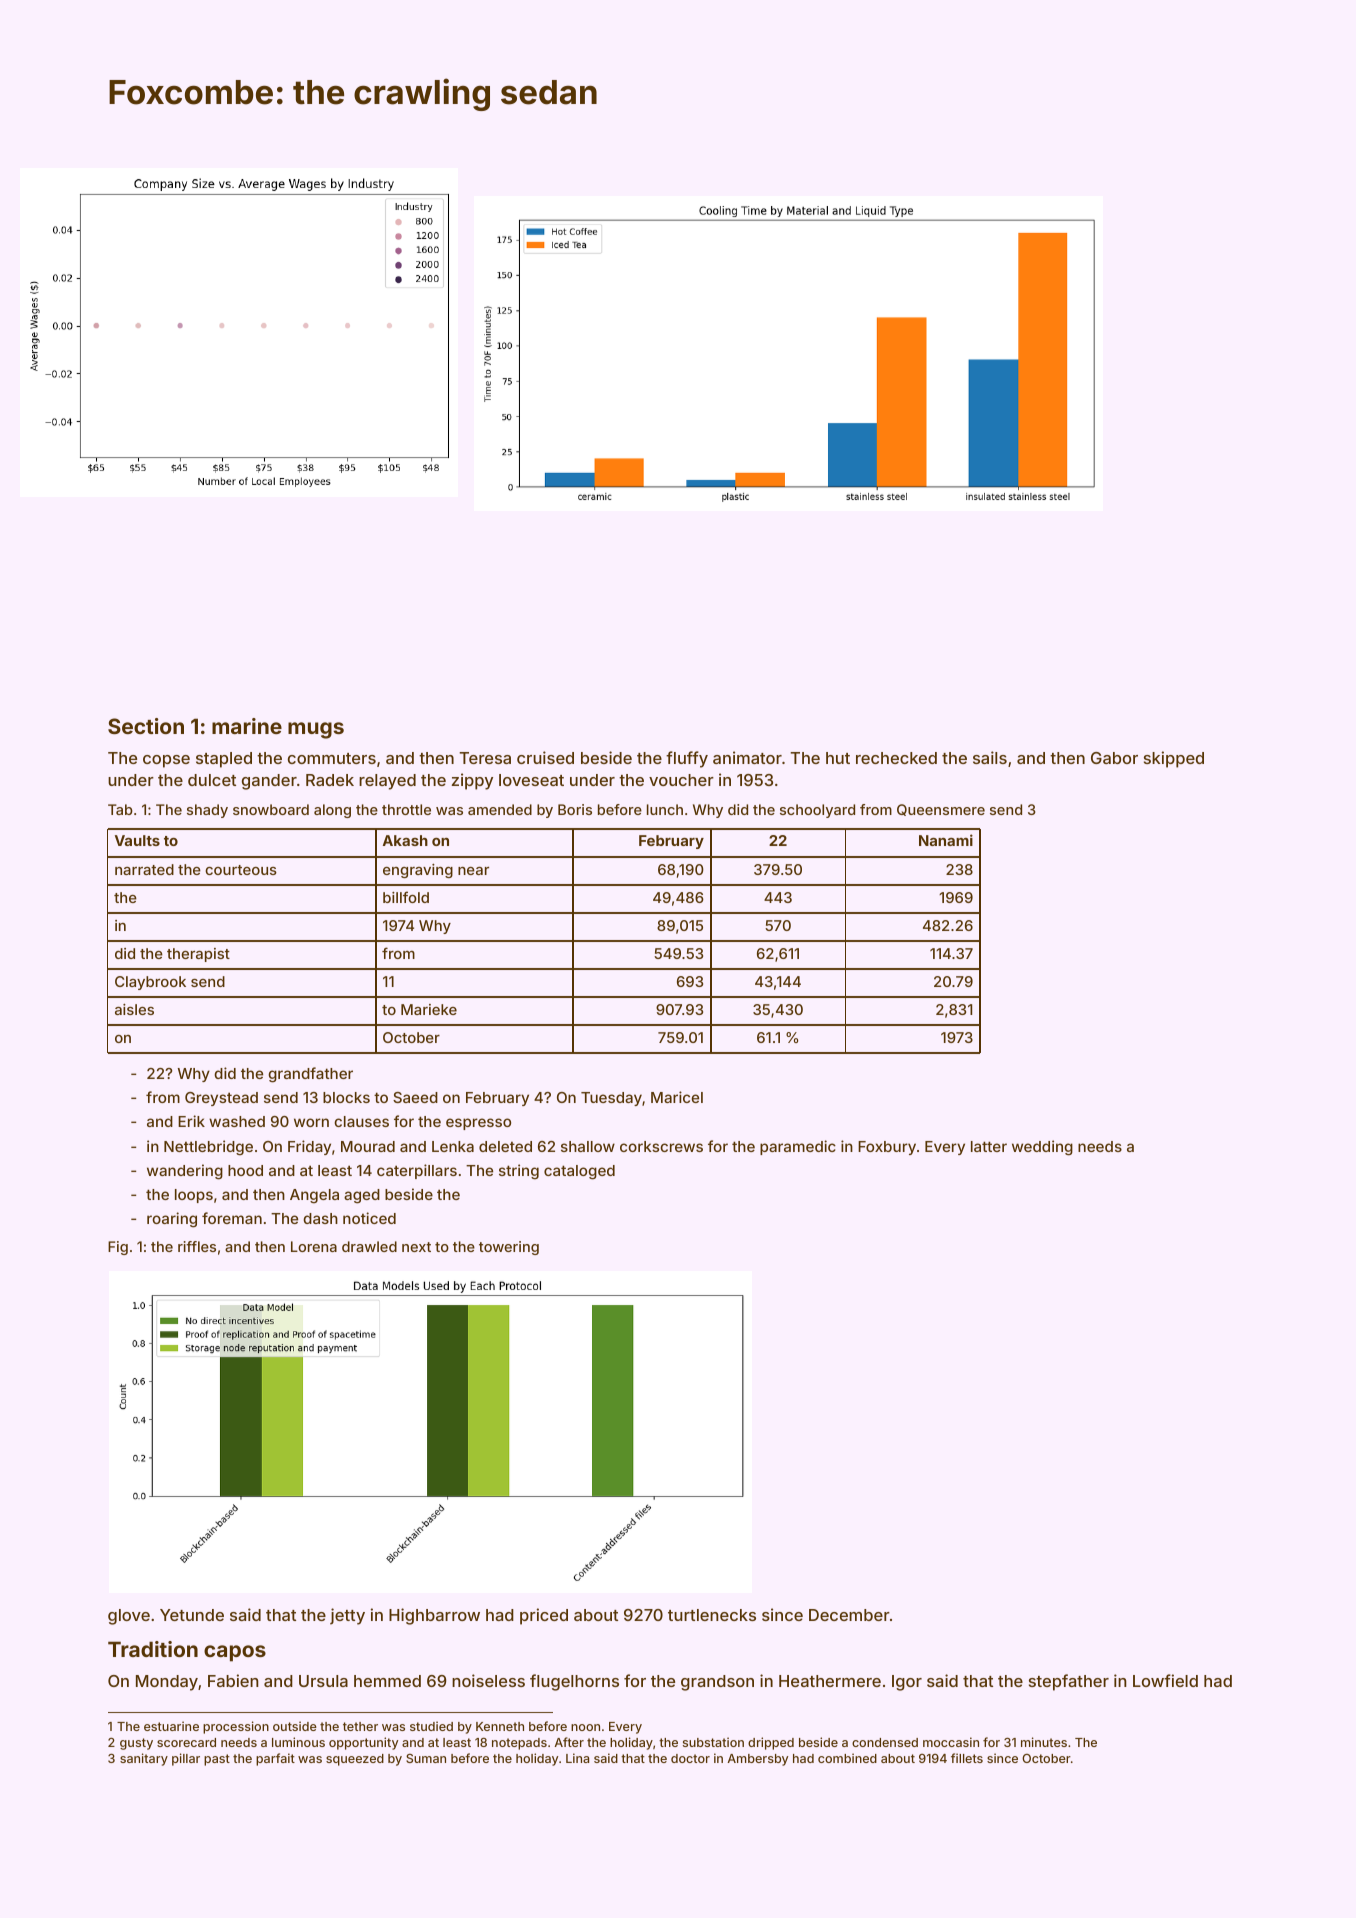 This document has height=1918, width=1356. I want to click on Foxbury, so click(887, 1148).
